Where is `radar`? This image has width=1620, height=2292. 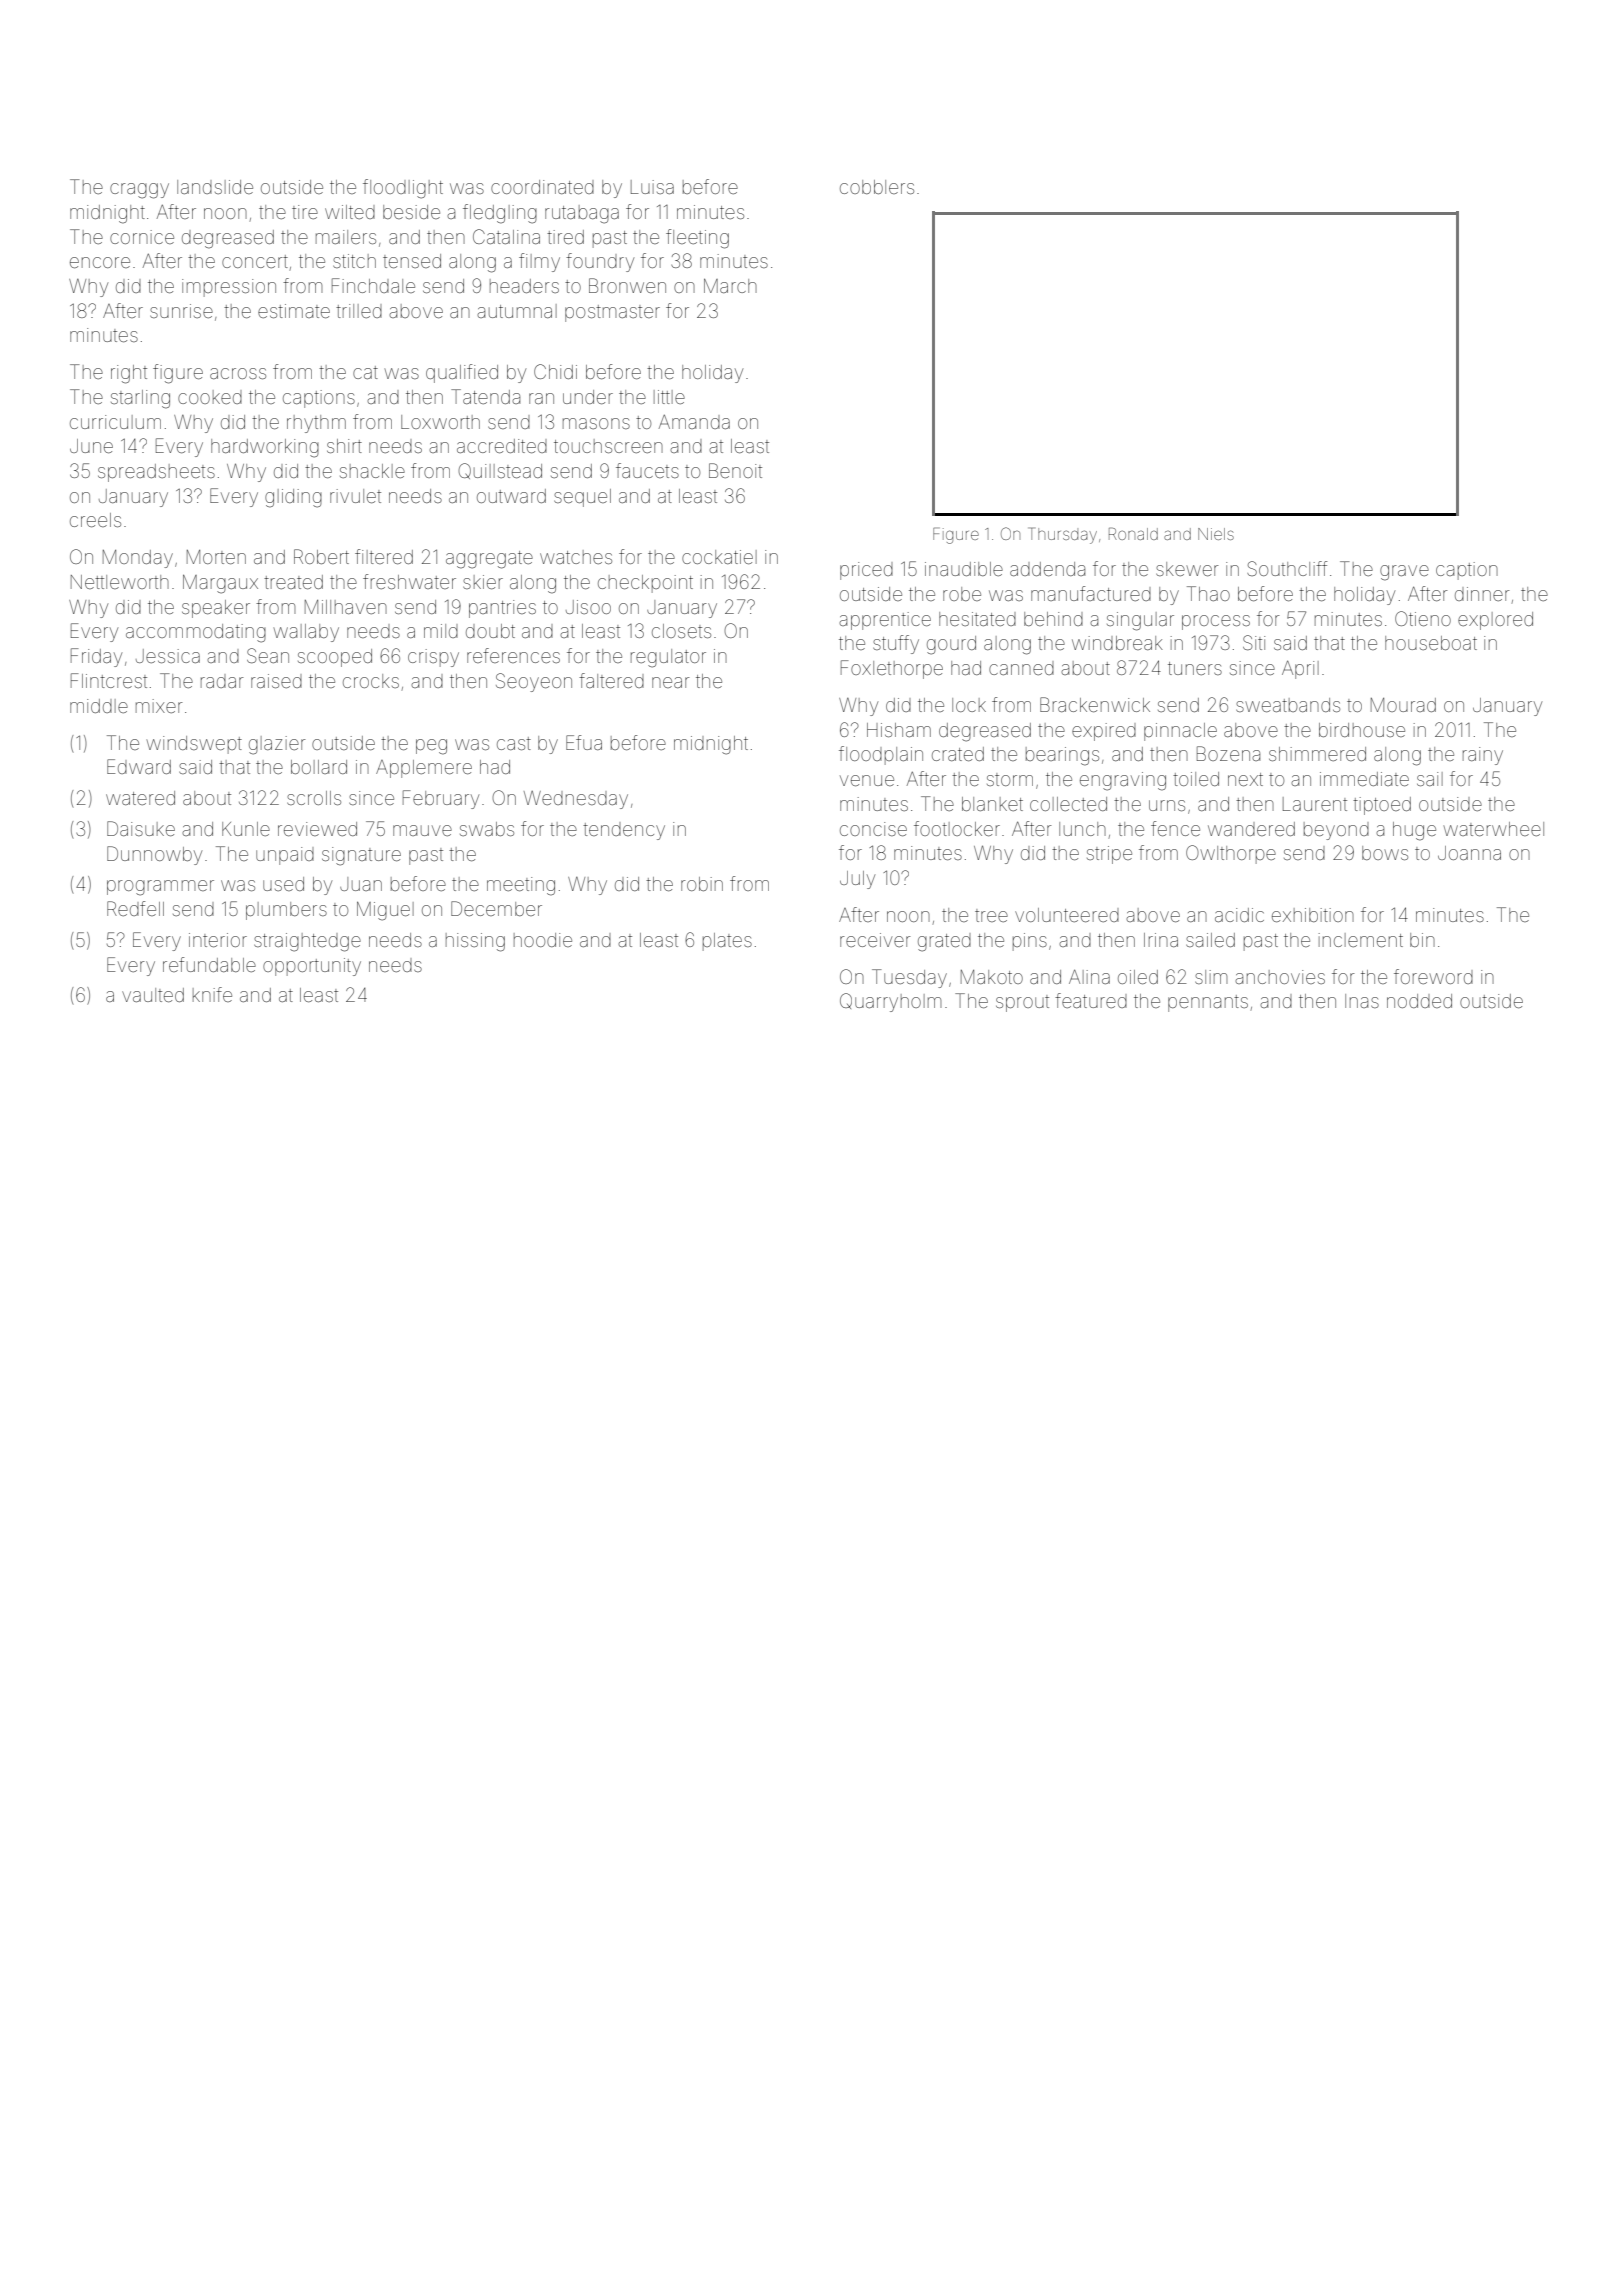
radar is located at coordinates (222, 681).
